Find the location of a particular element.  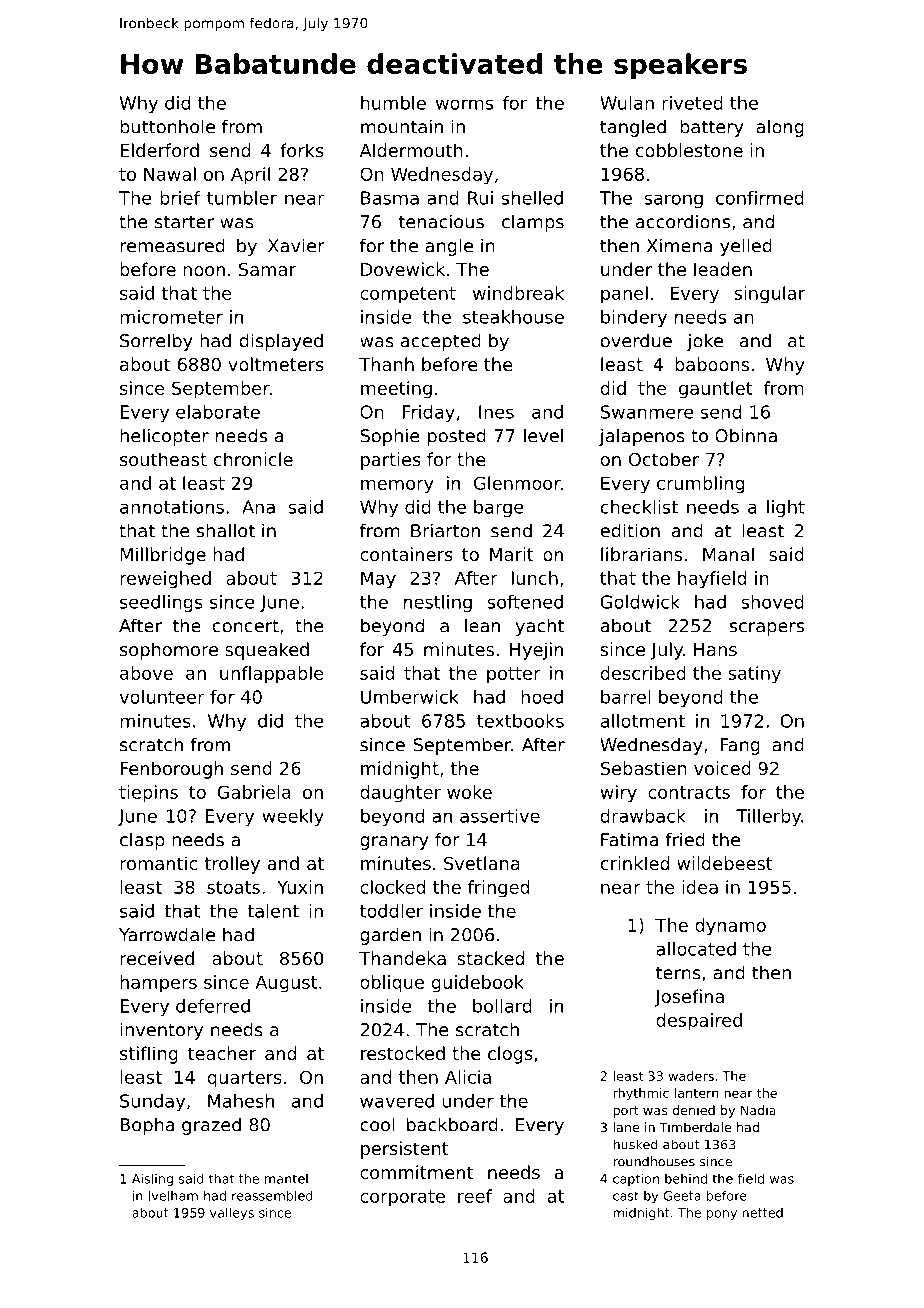

Umberwick is located at coordinates (410, 697).
